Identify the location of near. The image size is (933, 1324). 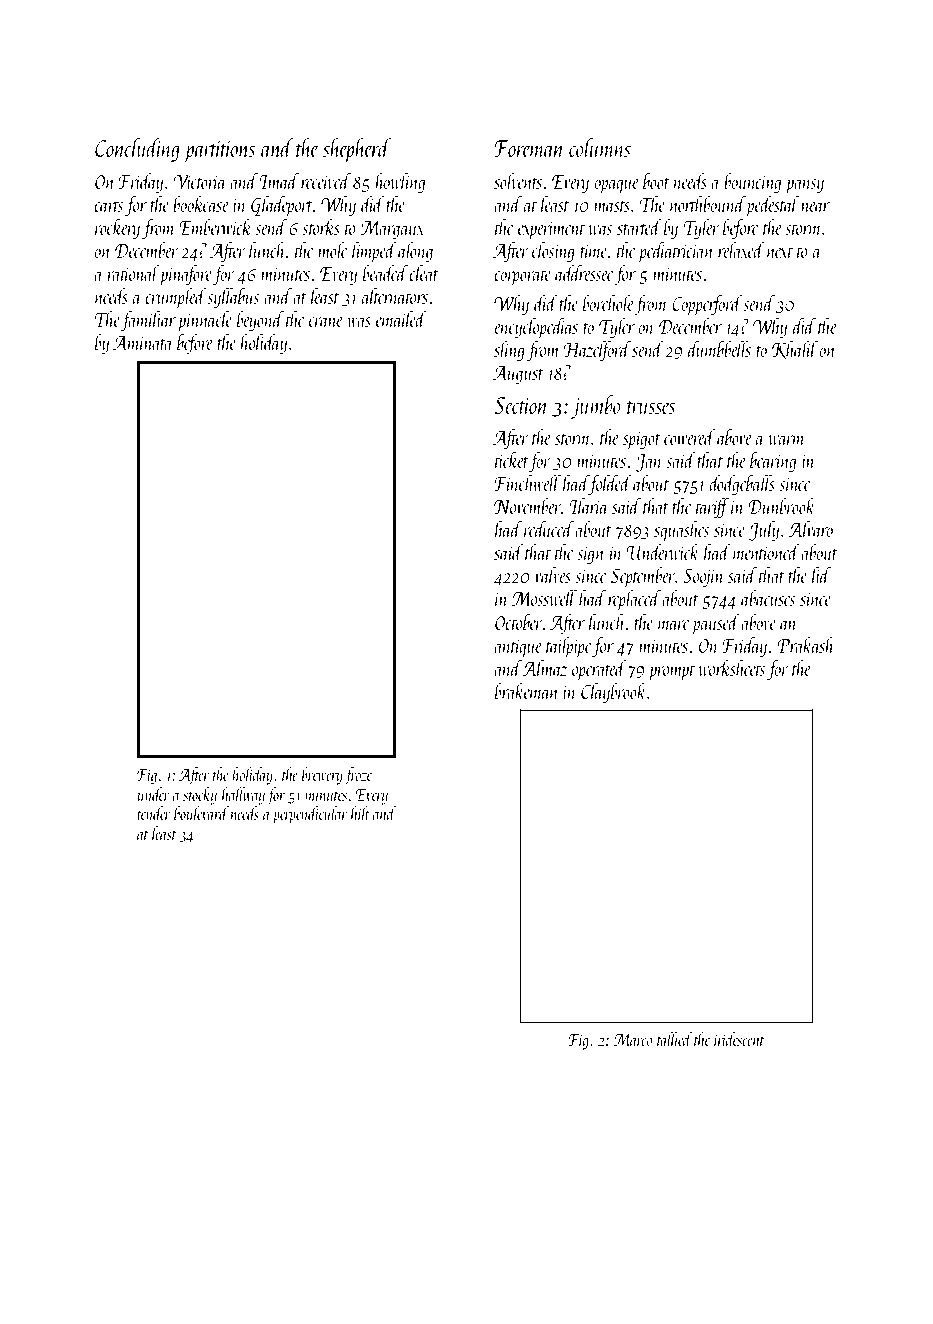
(815, 207).
